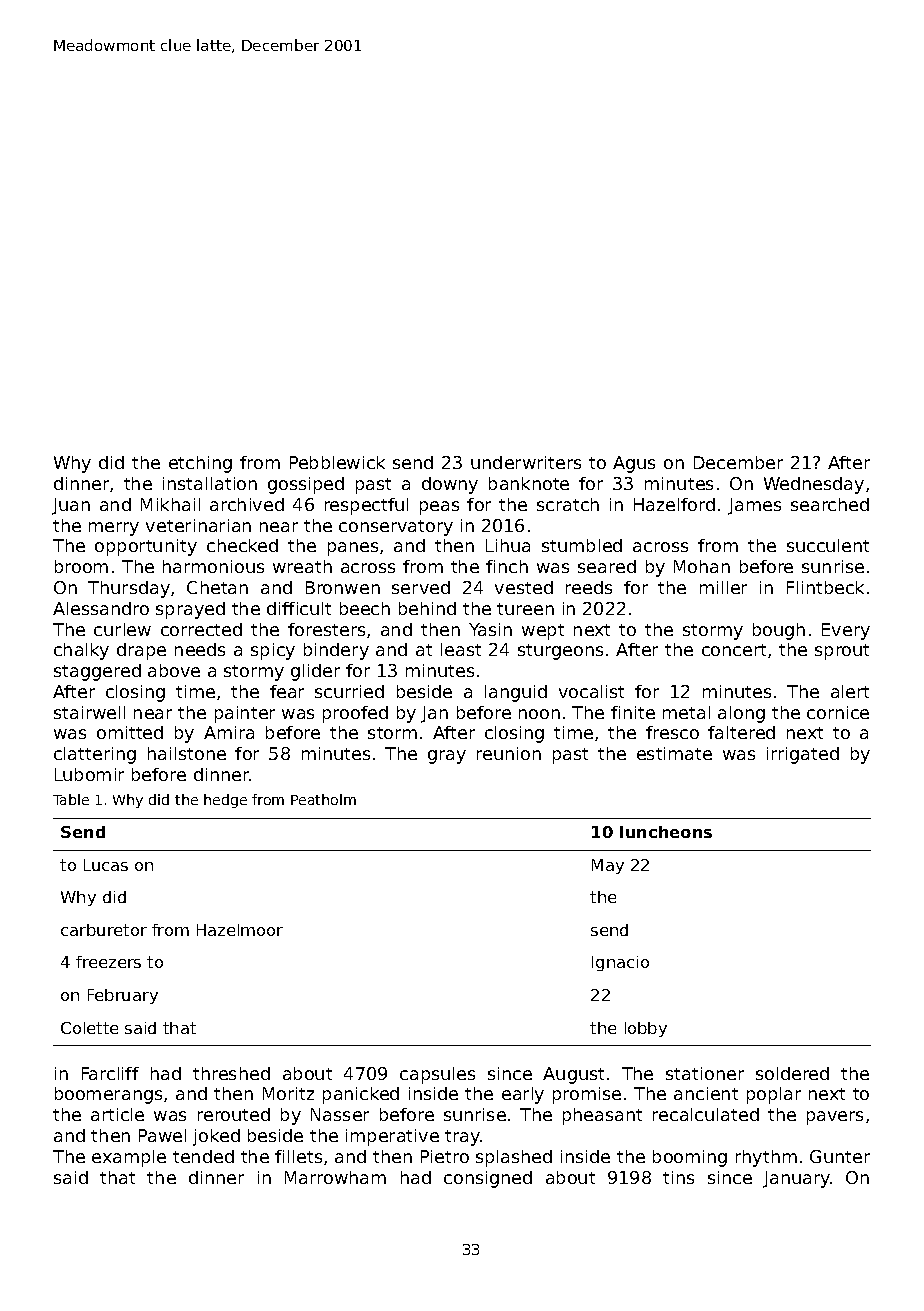 The height and width of the screenshot is (1311, 924). Describe the element at coordinates (106, 865) in the screenshot. I see `Lucas` at that location.
